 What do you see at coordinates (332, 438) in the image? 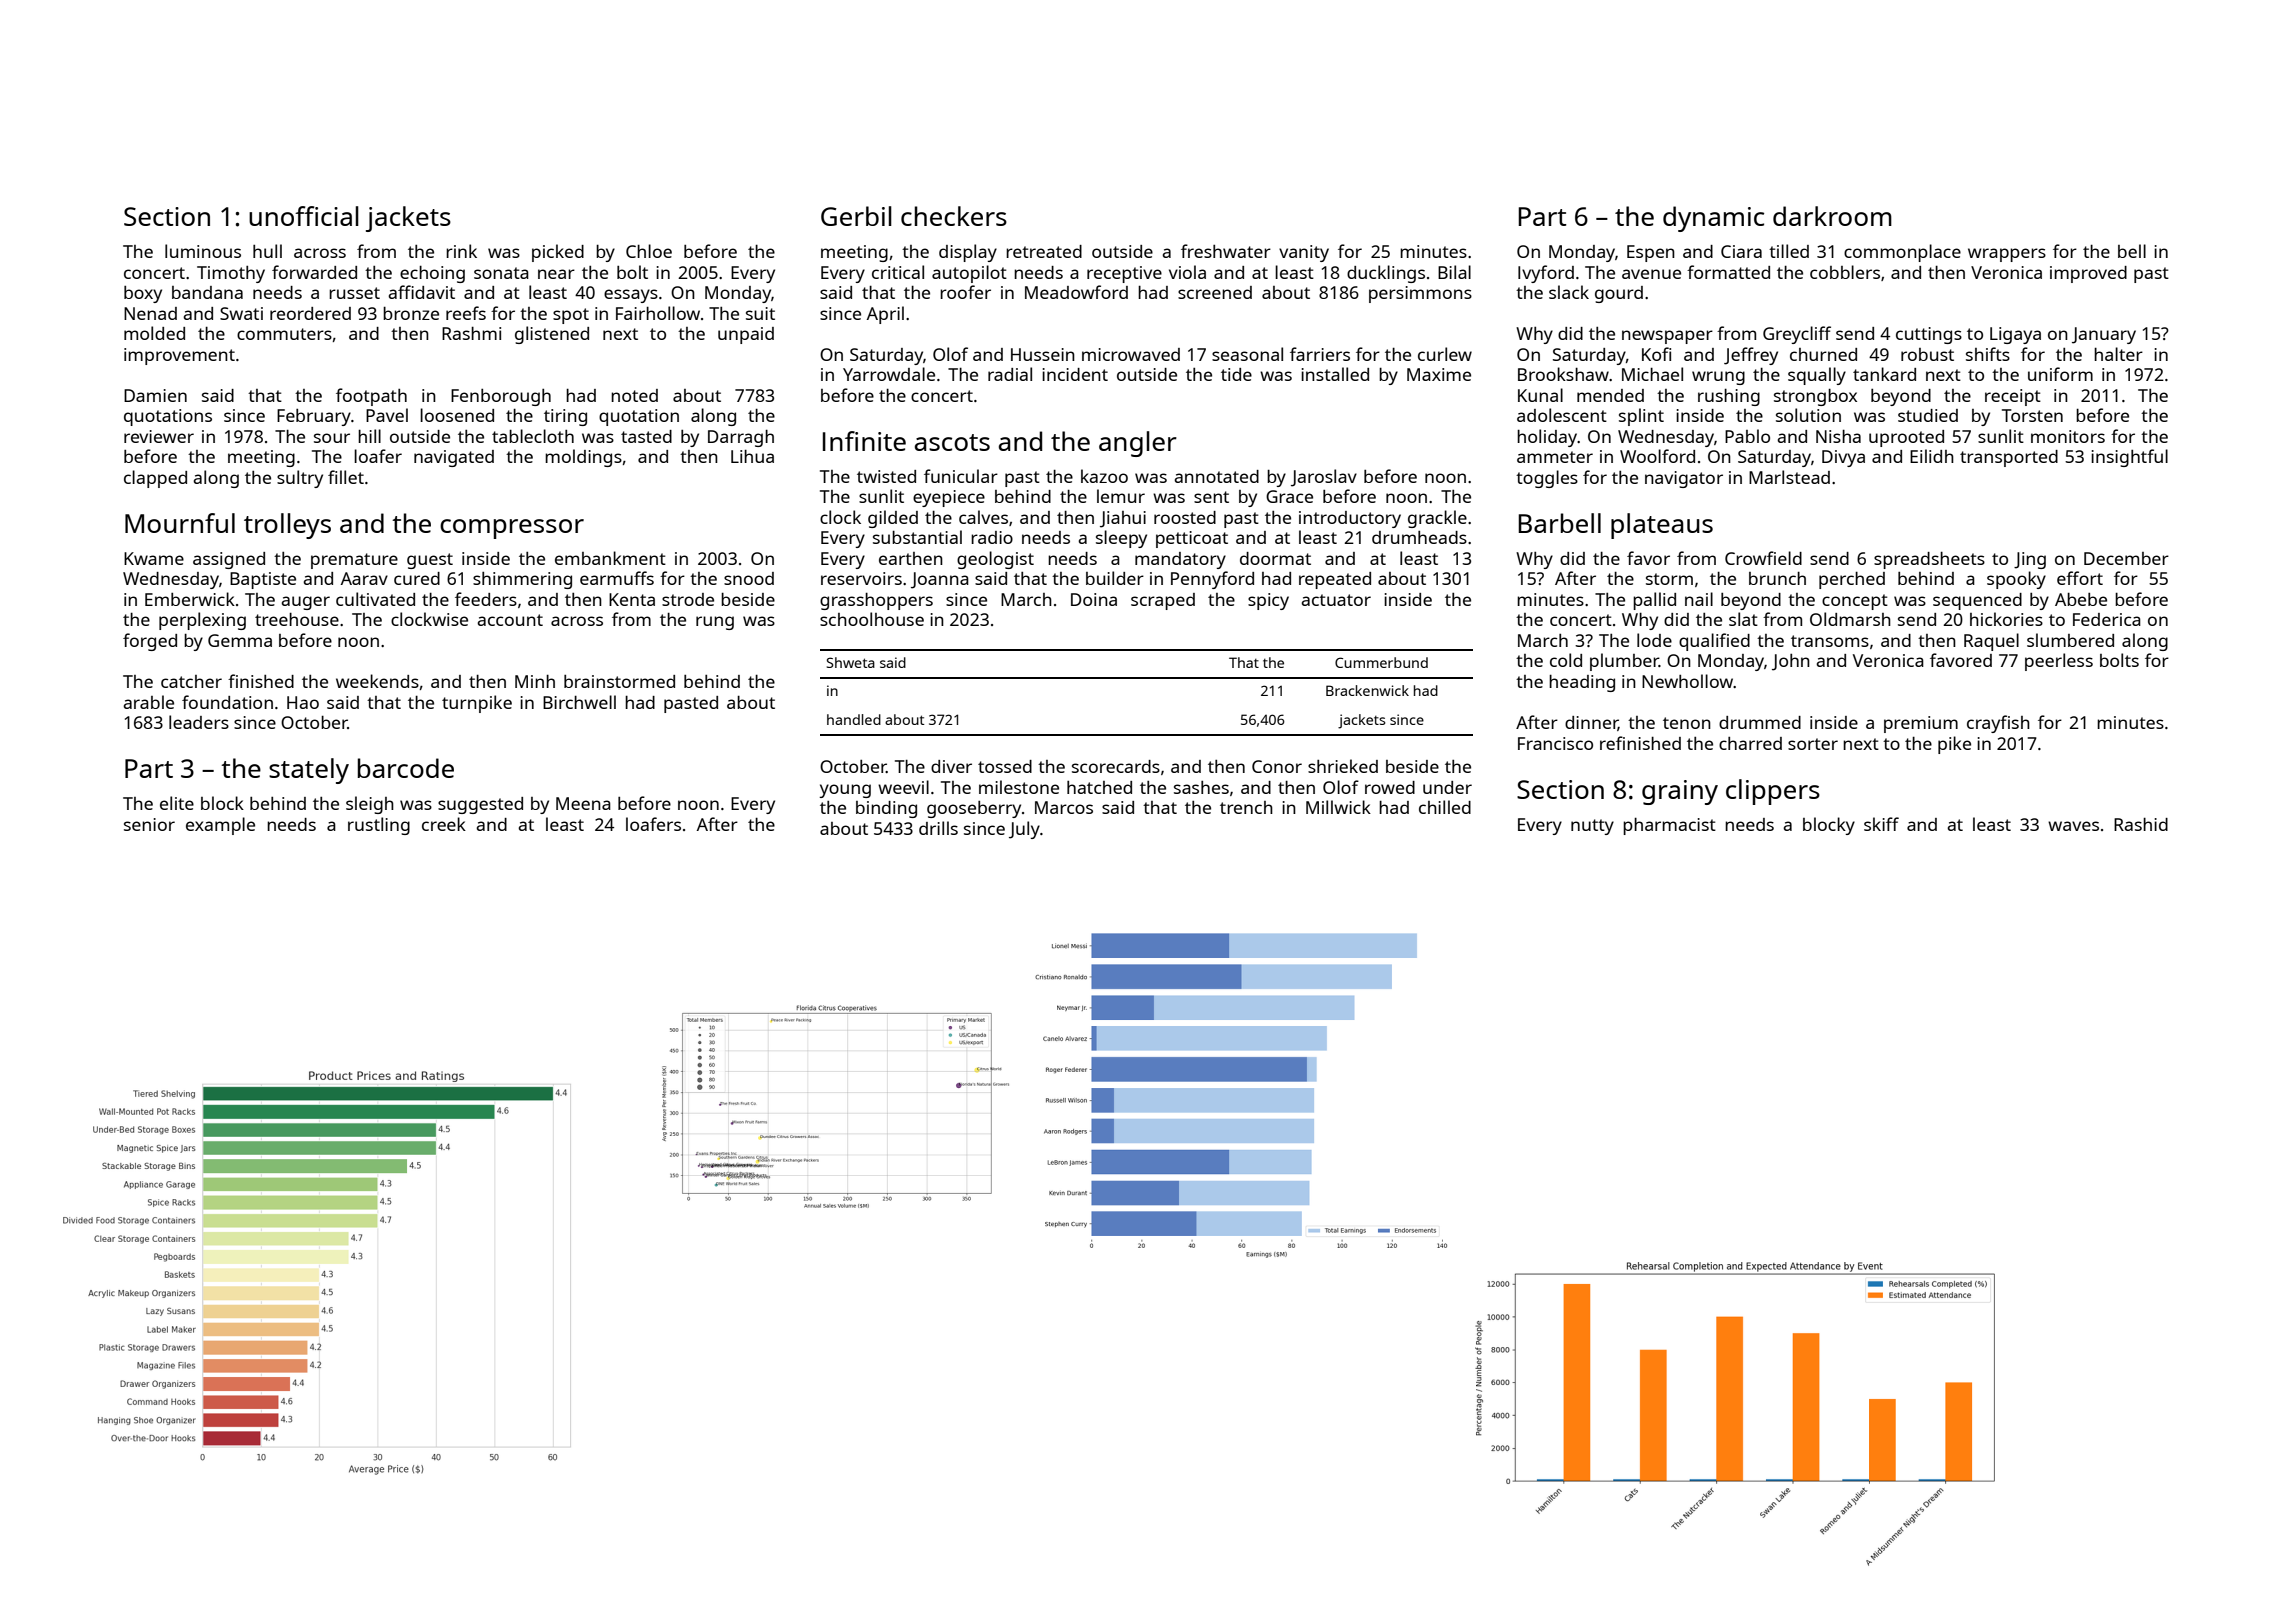
I see `sour` at bounding box center [332, 438].
